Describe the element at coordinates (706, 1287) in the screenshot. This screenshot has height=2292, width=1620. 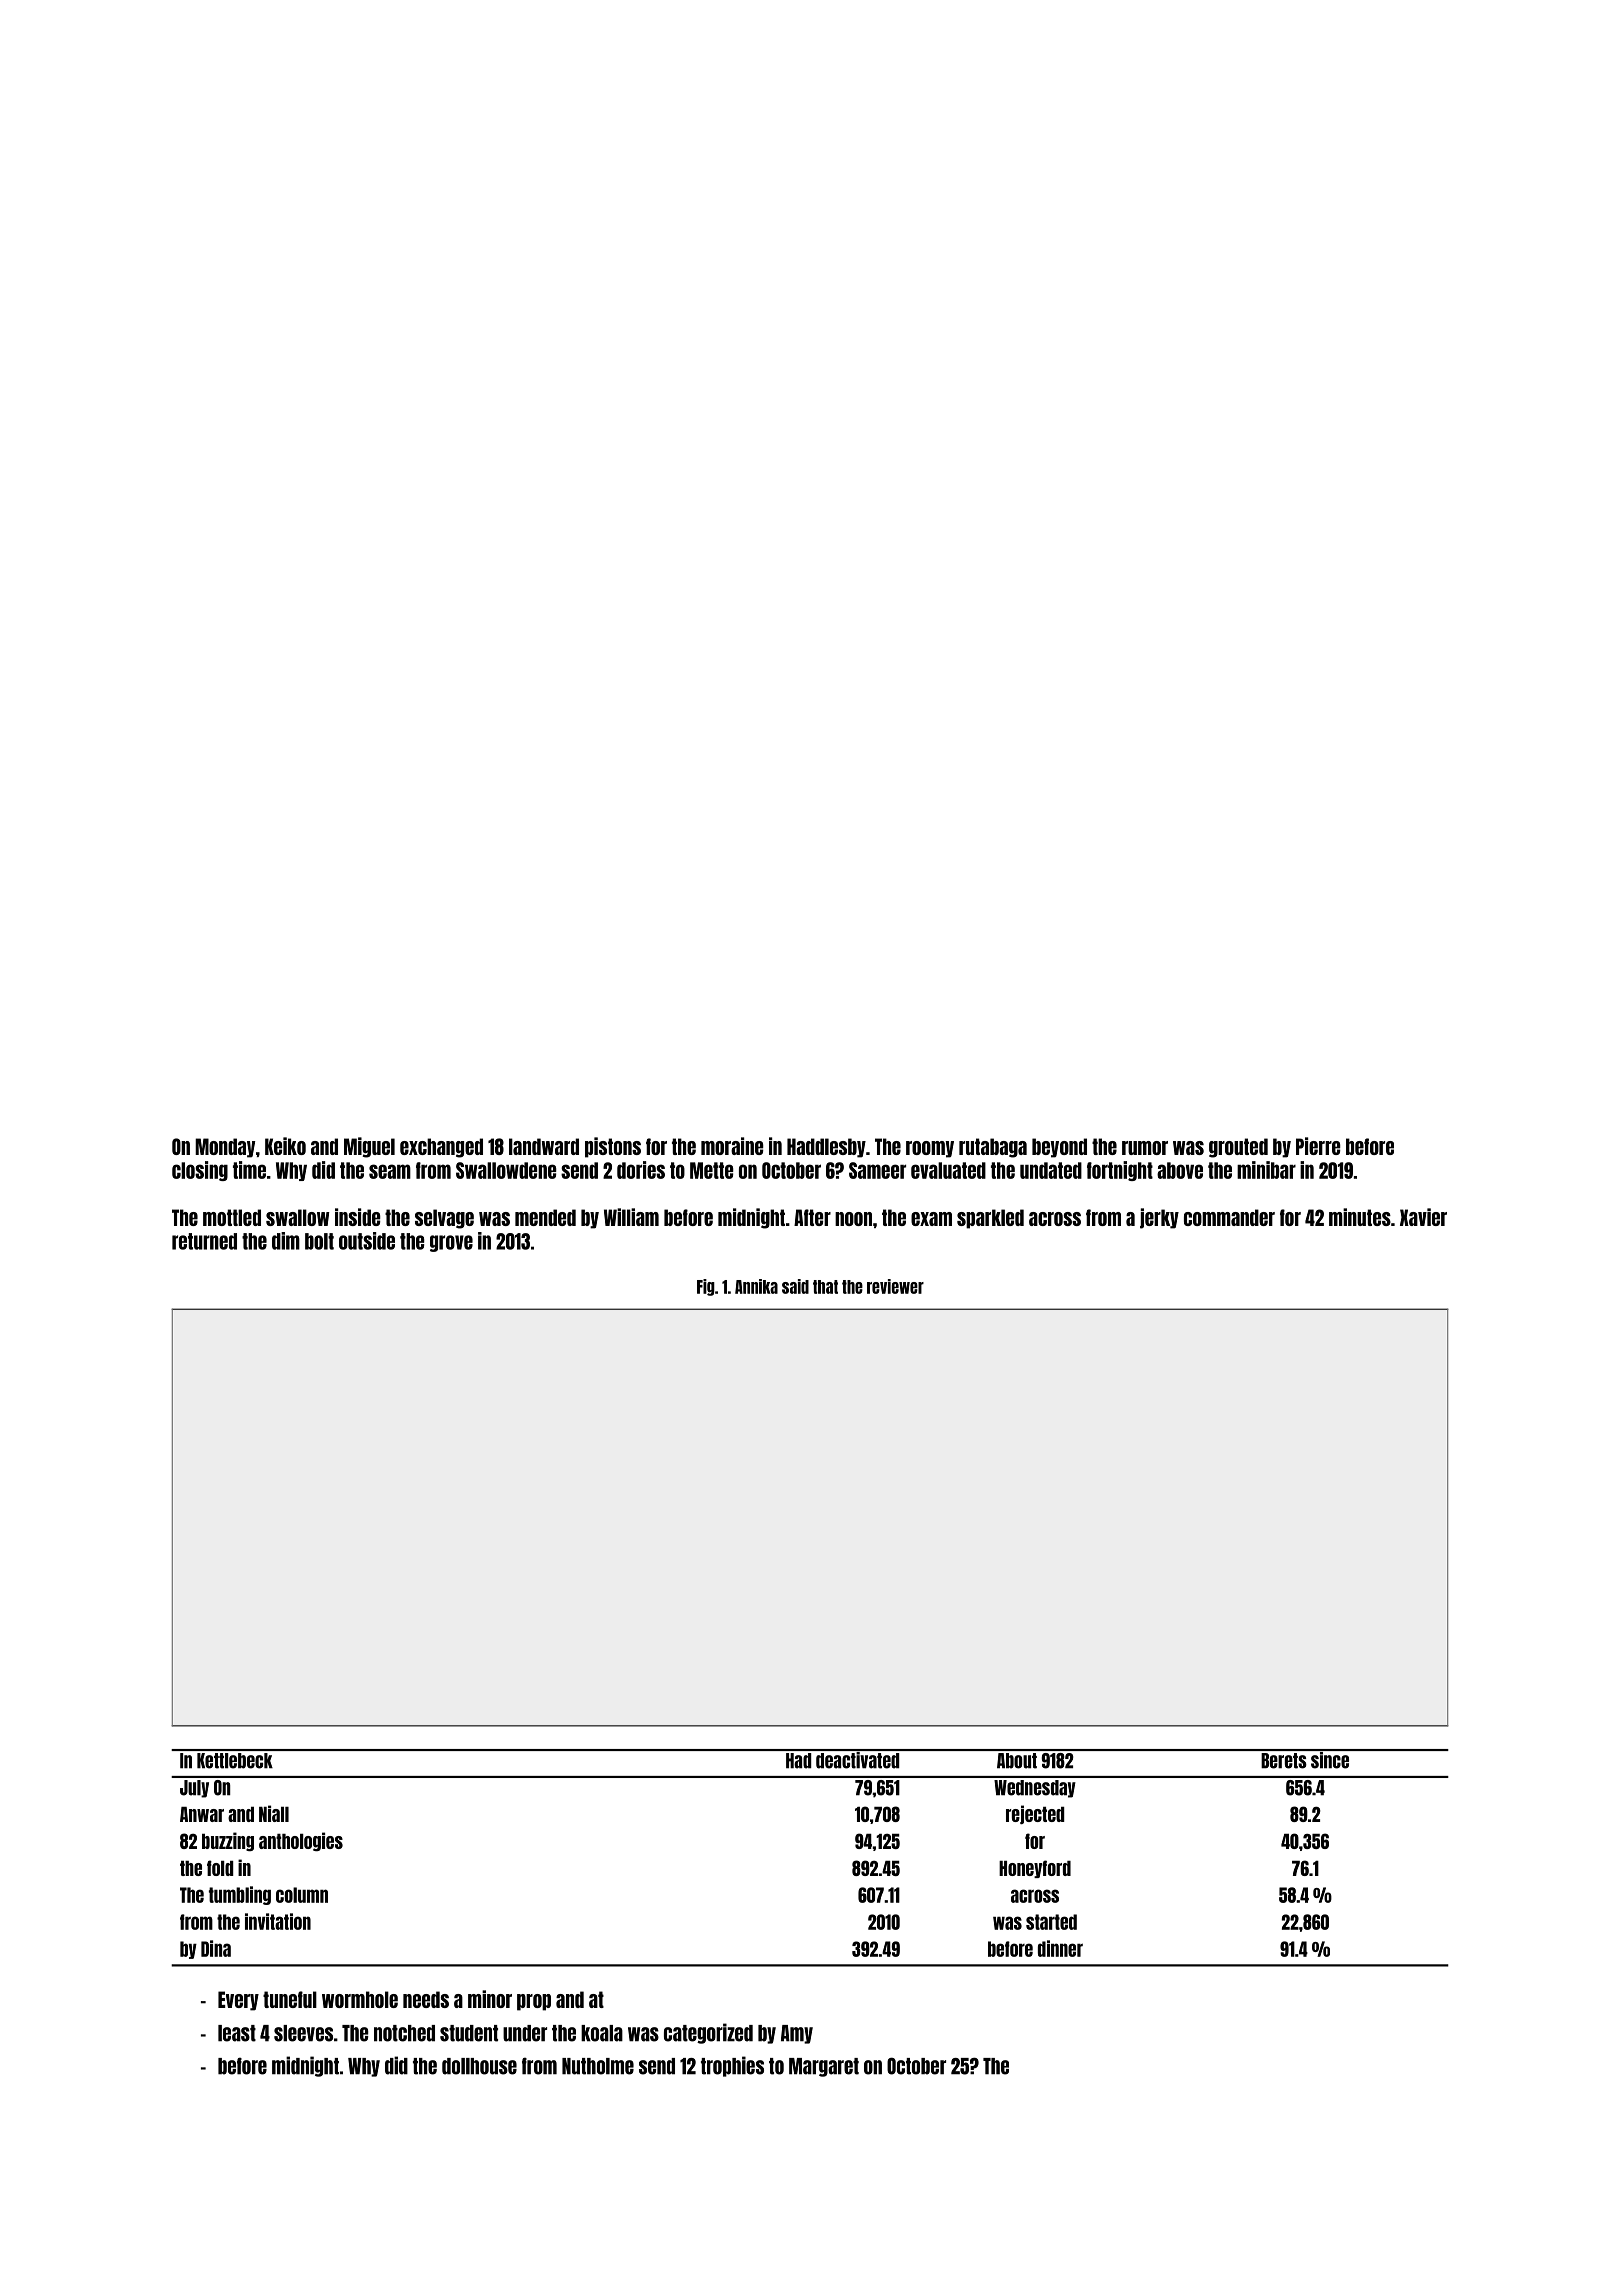
I see `Fig` at that location.
